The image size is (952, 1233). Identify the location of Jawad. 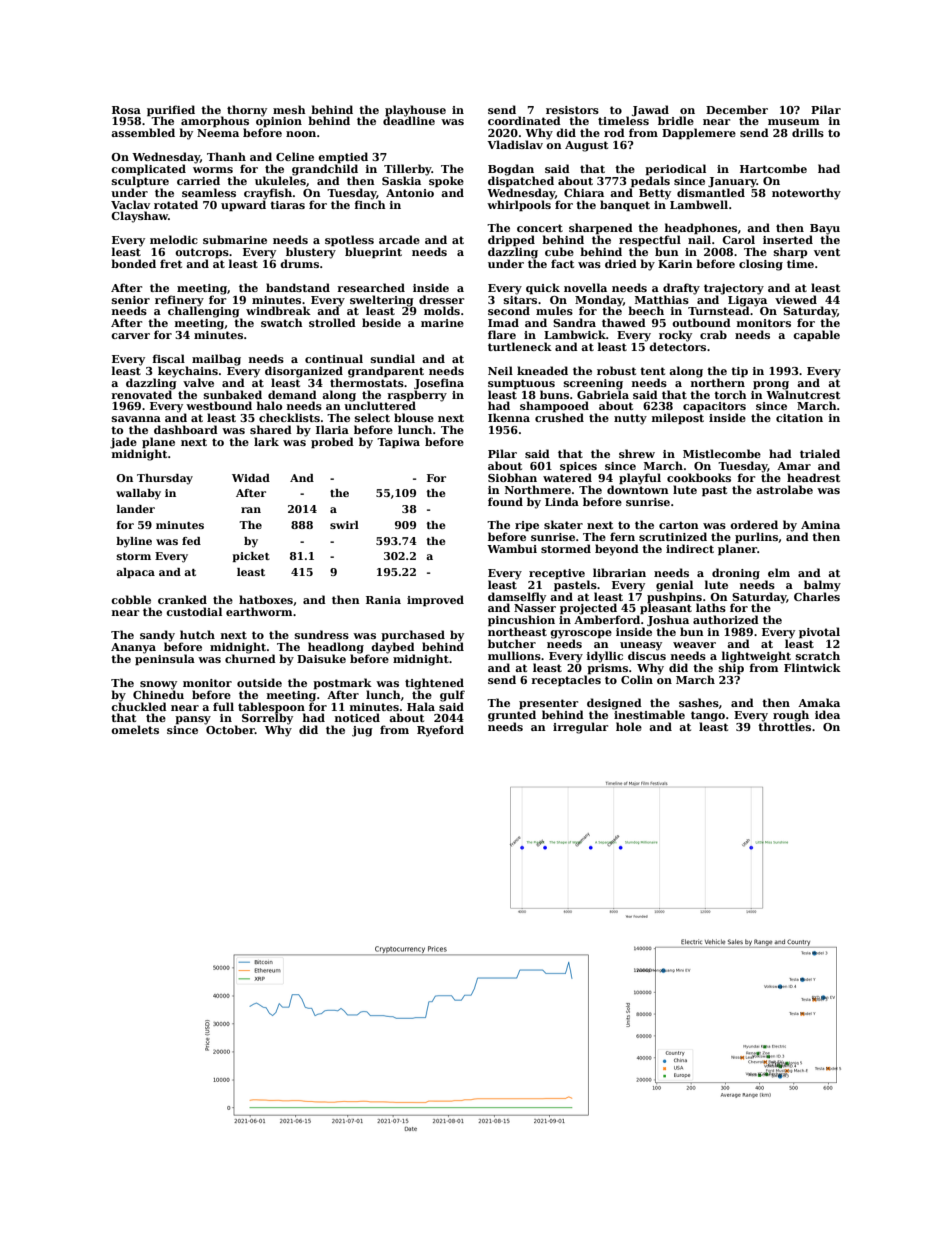
(650, 110).
